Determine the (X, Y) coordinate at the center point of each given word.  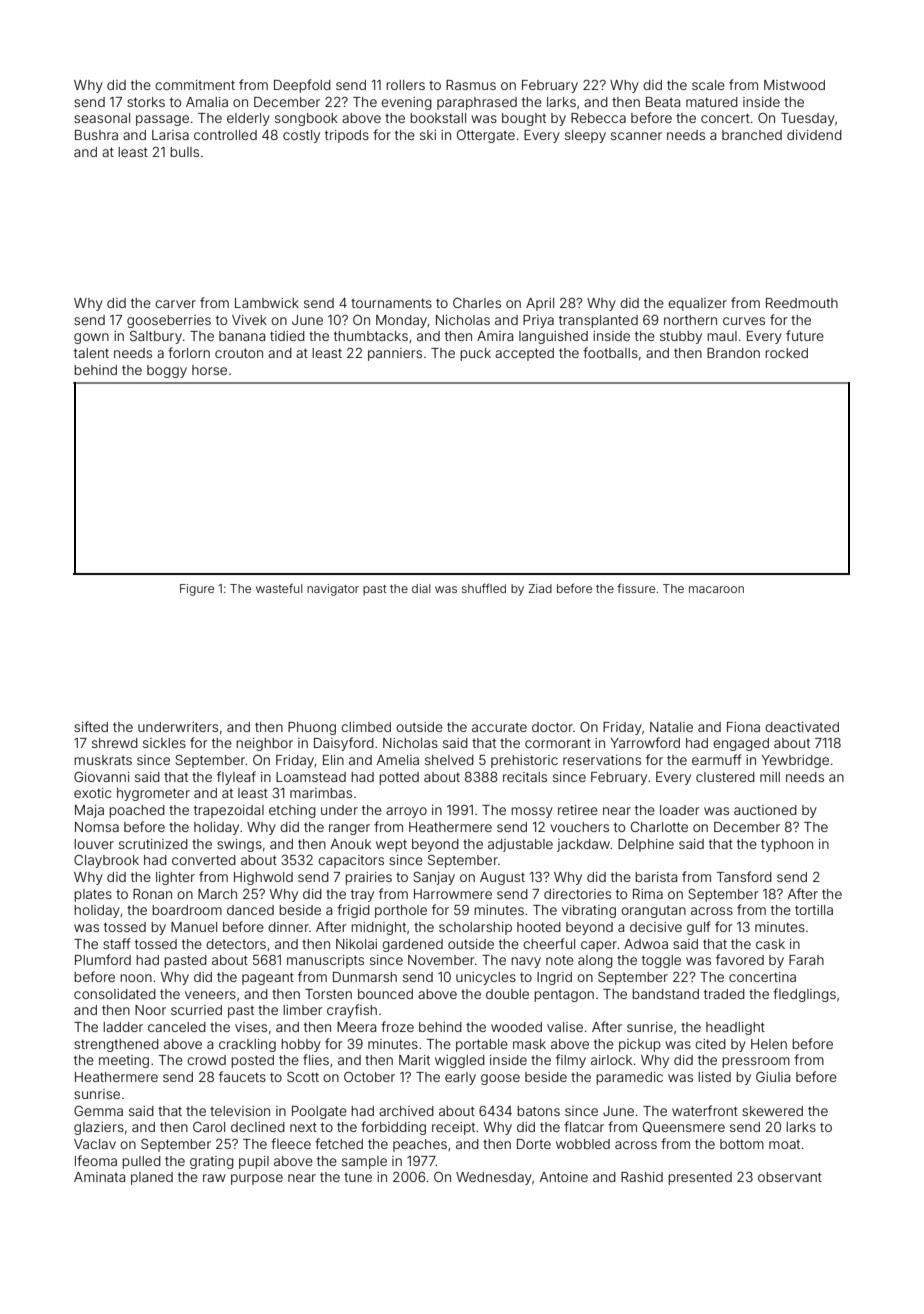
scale (708, 85)
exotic (93, 793)
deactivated (802, 727)
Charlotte (659, 827)
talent (91, 353)
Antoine (564, 1177)
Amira (495, 336)
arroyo (406, 812)
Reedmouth (802, 303)
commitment (195, 85)
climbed (366, 727)
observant (790, 1177)
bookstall (438, 118)
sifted (91, 726)
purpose (257, 1179)
